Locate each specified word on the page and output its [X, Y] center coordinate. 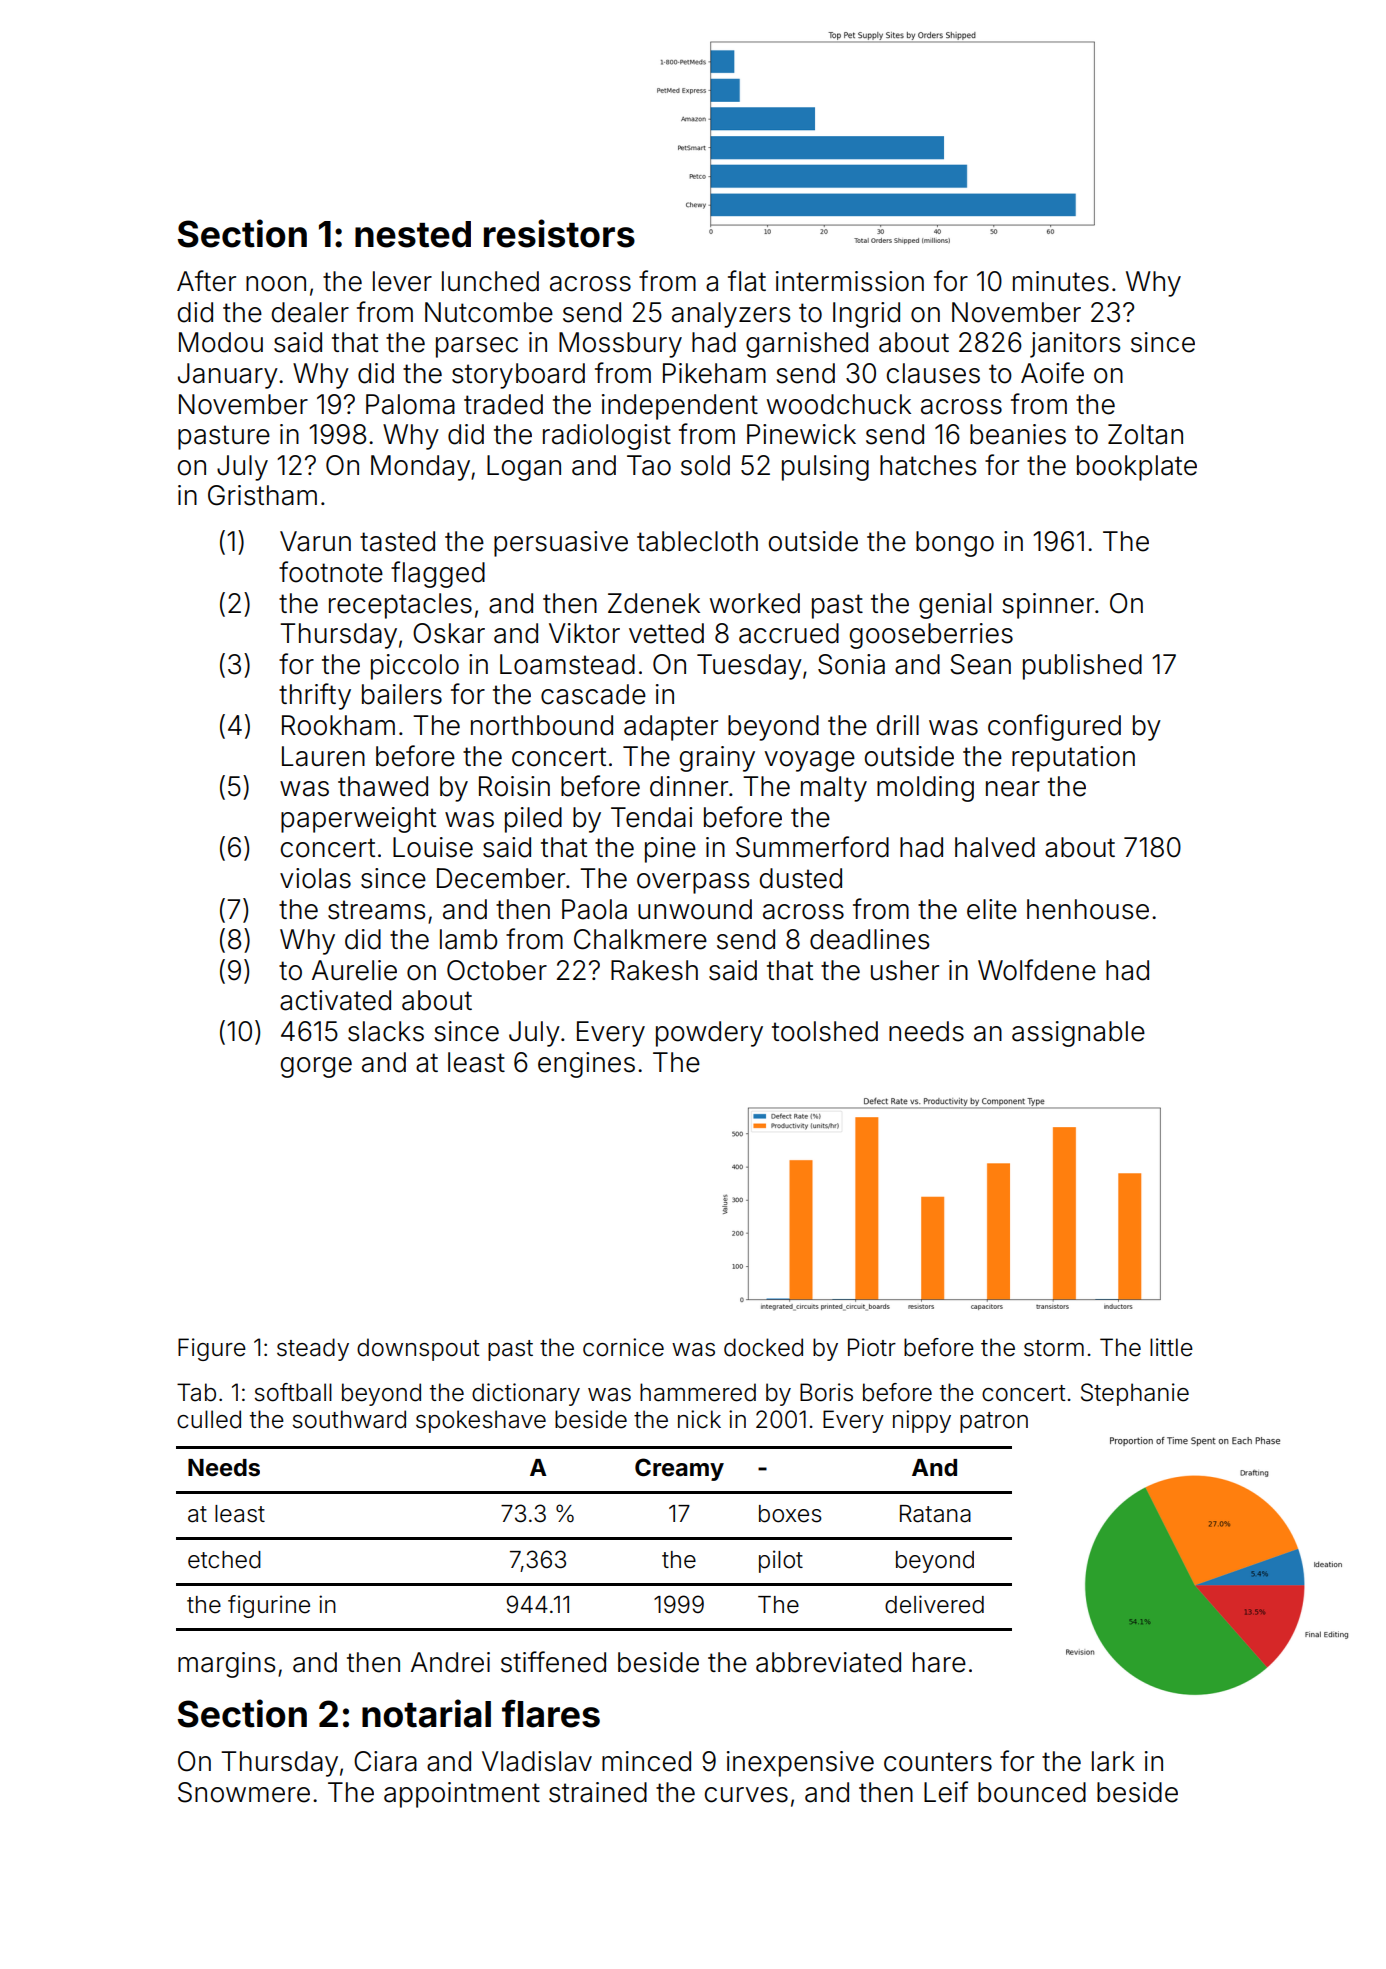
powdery [709, 1034]
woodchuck [839, 404]
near [1013, 789]
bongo [955, 544]
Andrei [450, 1662]
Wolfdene [1037, 970]
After [206, 281]
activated [335, 1000]
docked [763, 1347]
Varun [315, 541]
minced [646, 1761]
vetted [666, 633]
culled [209, 1419]
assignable [1078, 1034]
